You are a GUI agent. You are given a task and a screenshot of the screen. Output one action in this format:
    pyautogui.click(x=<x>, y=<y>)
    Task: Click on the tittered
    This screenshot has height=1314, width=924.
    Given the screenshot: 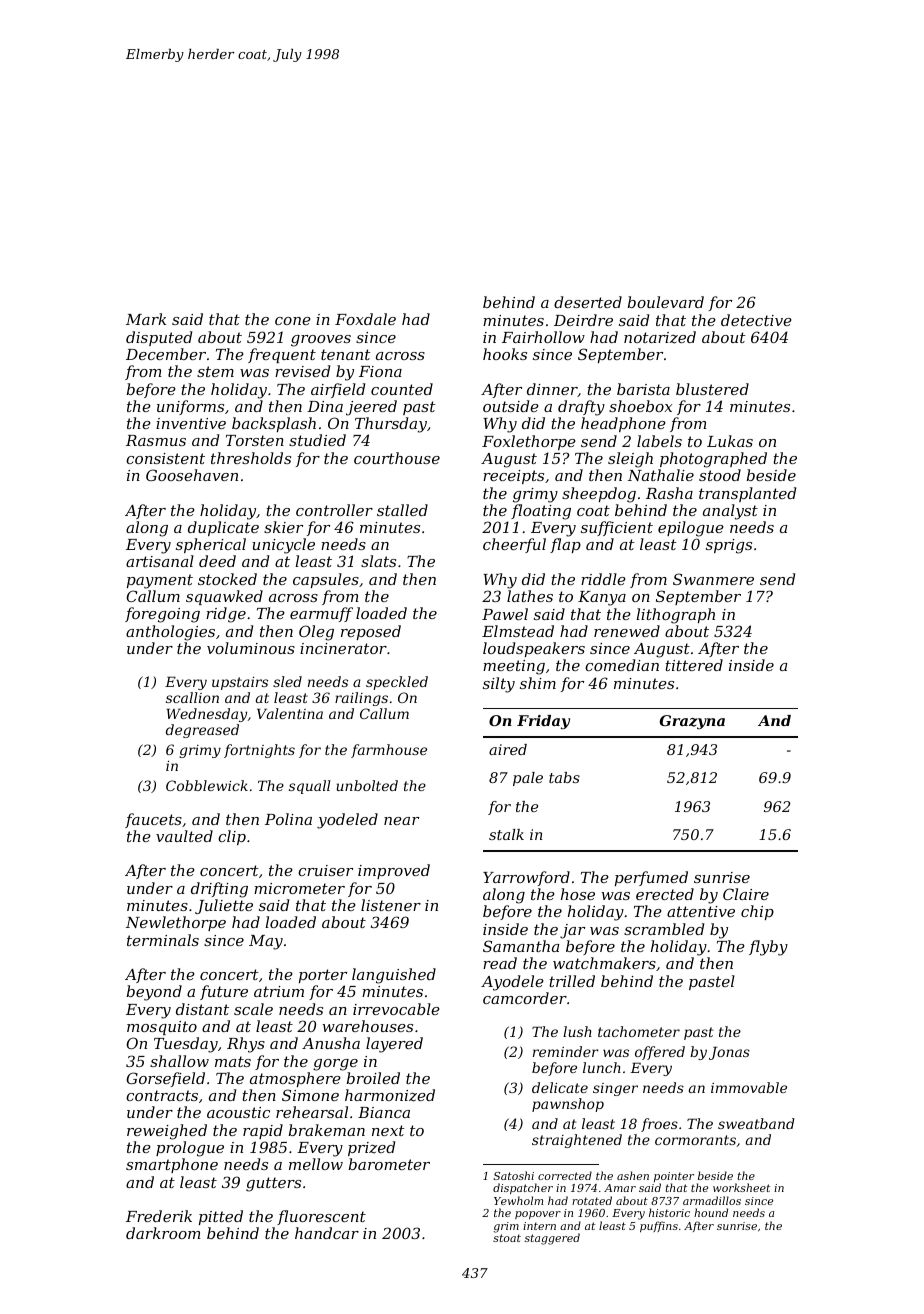 What is the action you would take?
    pyautogui.click(x=694, y=665)
